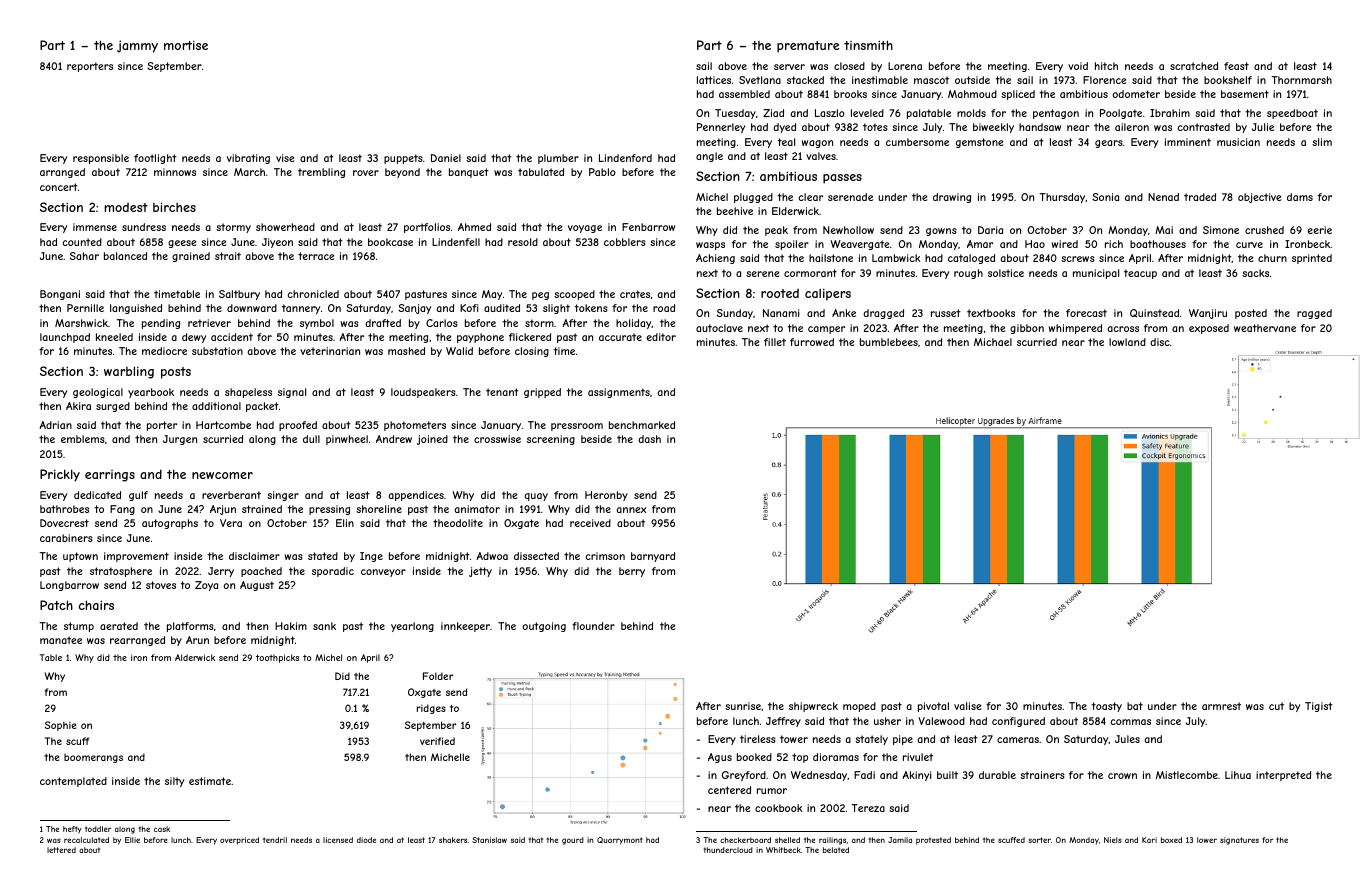  I want to click on armrest, so click(1221, 706).
